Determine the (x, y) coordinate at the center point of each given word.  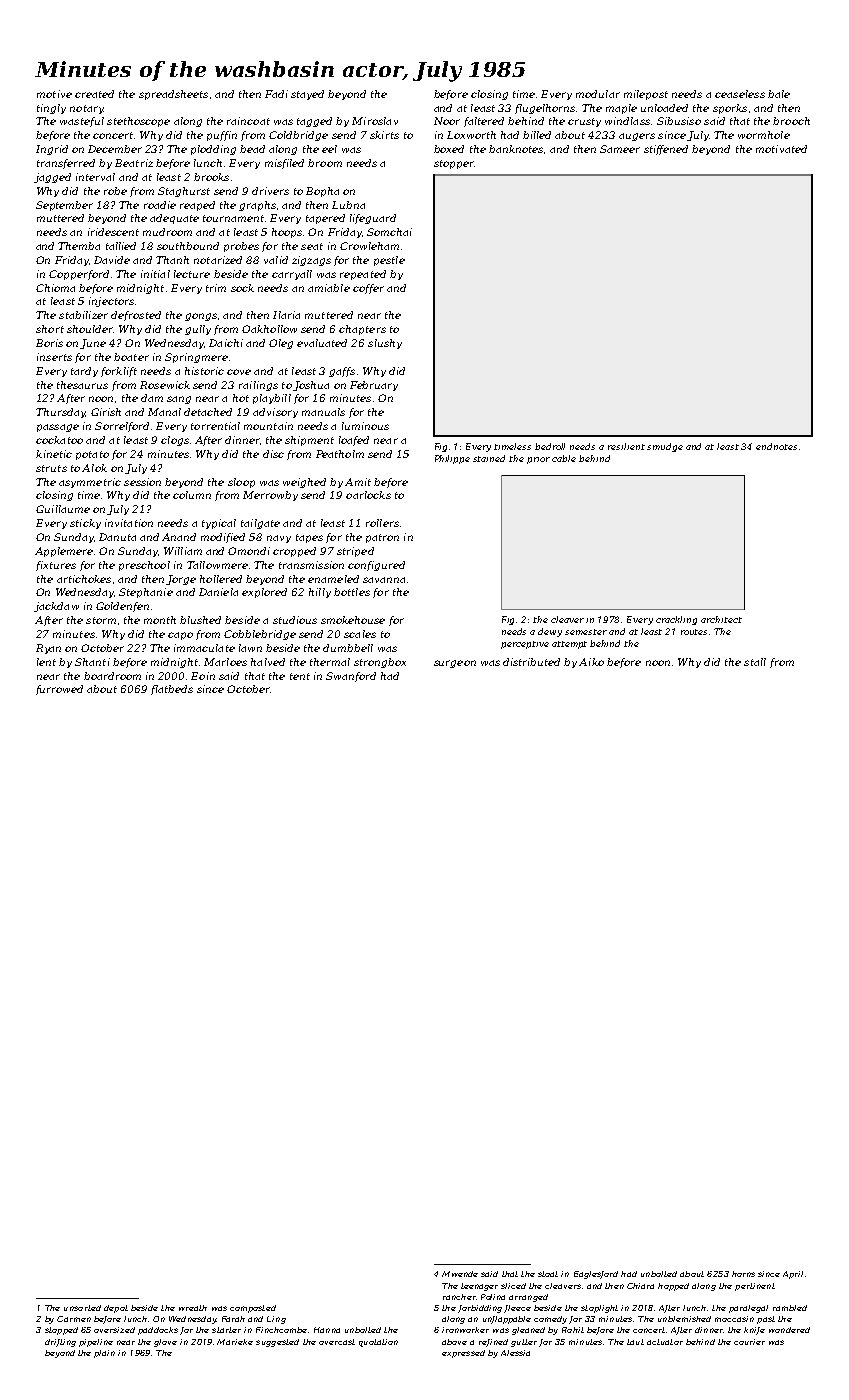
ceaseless (740, 94)
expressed (463, 1354)
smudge (665, 447)
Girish (106, 412)
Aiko (591, 662)
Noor (447, 121)
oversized (114, 1330)
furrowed (59, 690)
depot (116, 1309)
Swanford (351, 677)
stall (755, 662)
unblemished (684, 1319)
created (94, 94)
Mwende (460, 1274)
